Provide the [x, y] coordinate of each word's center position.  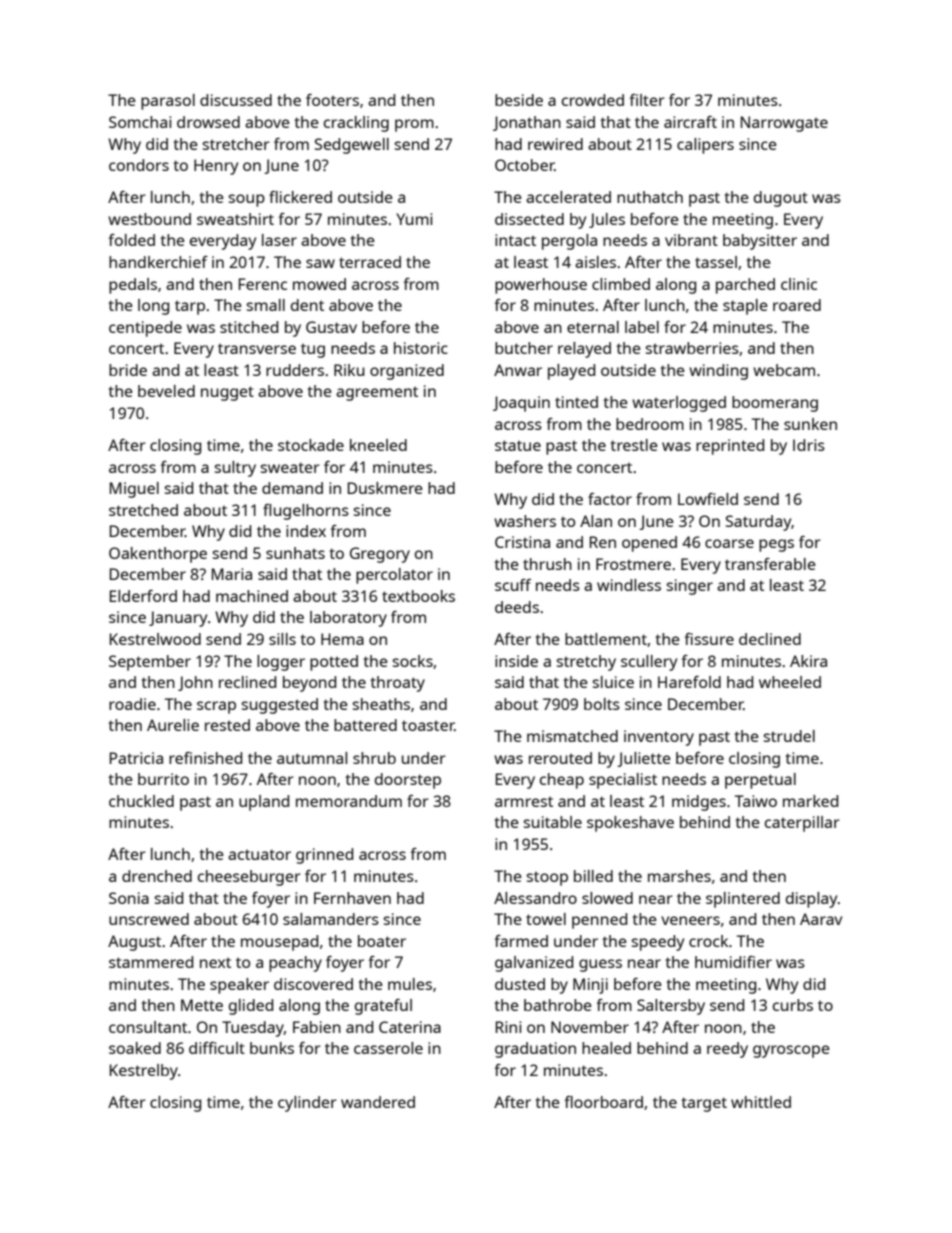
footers [332, 100]
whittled [761, 1102]
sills [282, 639]
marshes [679, 876]
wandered [378, 1102]
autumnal [312, 758]
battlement [606, 639]
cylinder [307, 1104]
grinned [324, 856]
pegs [776, 545]
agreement [377, 393]
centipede [145, 329]
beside [519, 100]
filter [647, 100]
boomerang [775, 404]
